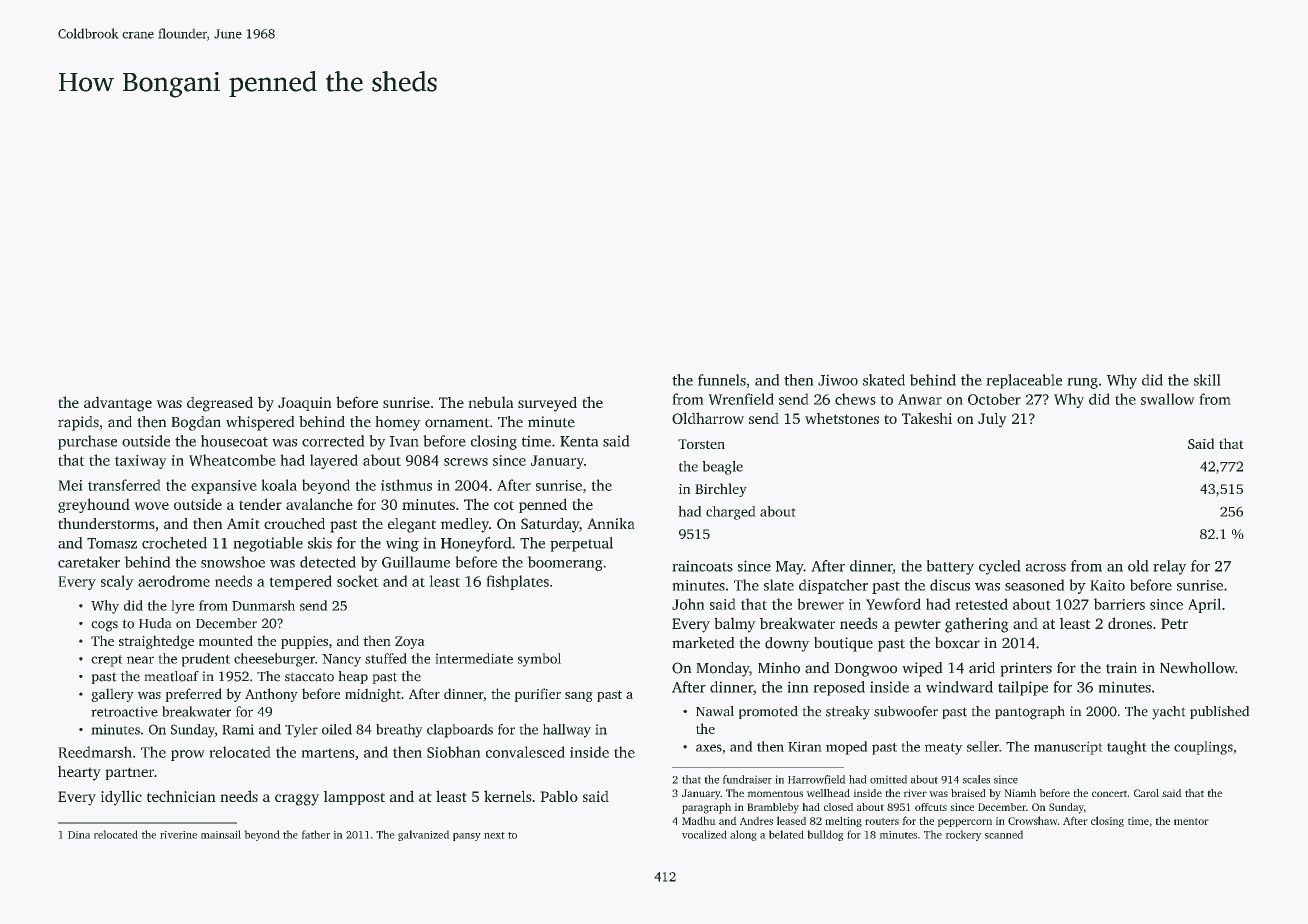  I want to click on relay, so click(1170, 567).
